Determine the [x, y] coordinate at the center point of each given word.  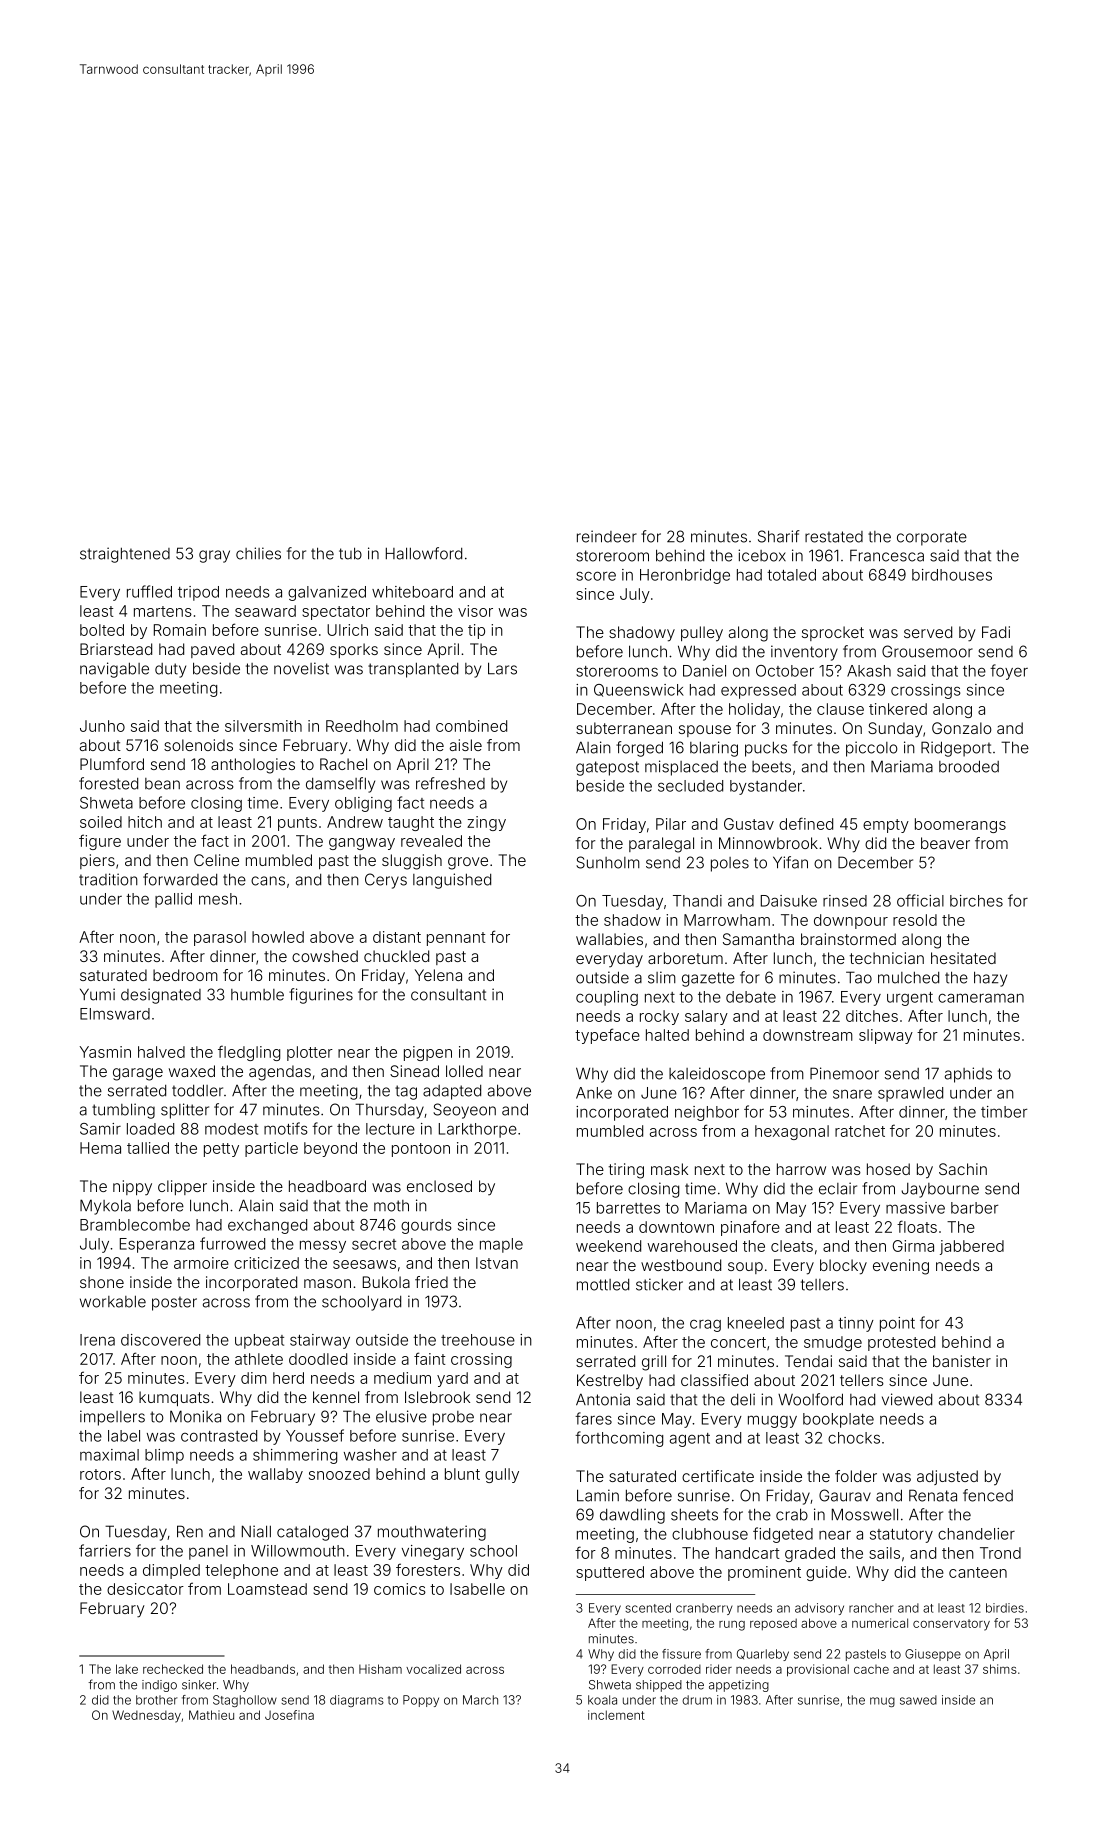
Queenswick [639, 690]
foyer [1009, 672]
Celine [216, 860]
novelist [301, 668]
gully [502, 1475]
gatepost [607, 768]
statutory [901, 1536]
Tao [859, 977]
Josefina [289, 1715]
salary [706, 1017]
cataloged [312, 1533]
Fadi [996, 632]
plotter [310, 1053]
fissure [681, 1654]
